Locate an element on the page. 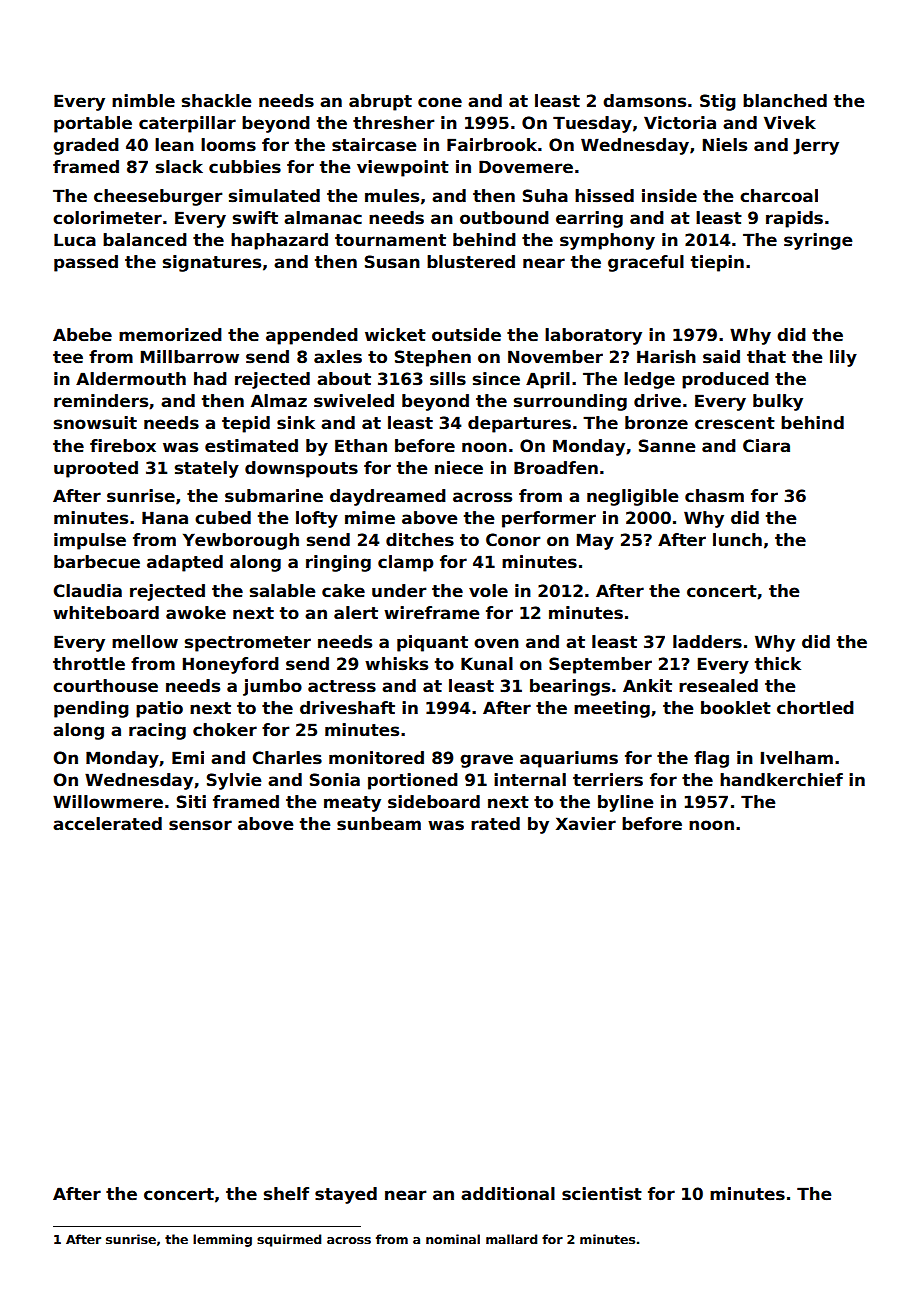 The image size is (924, 1314). lemming is located at coordinates (222, 1240).
